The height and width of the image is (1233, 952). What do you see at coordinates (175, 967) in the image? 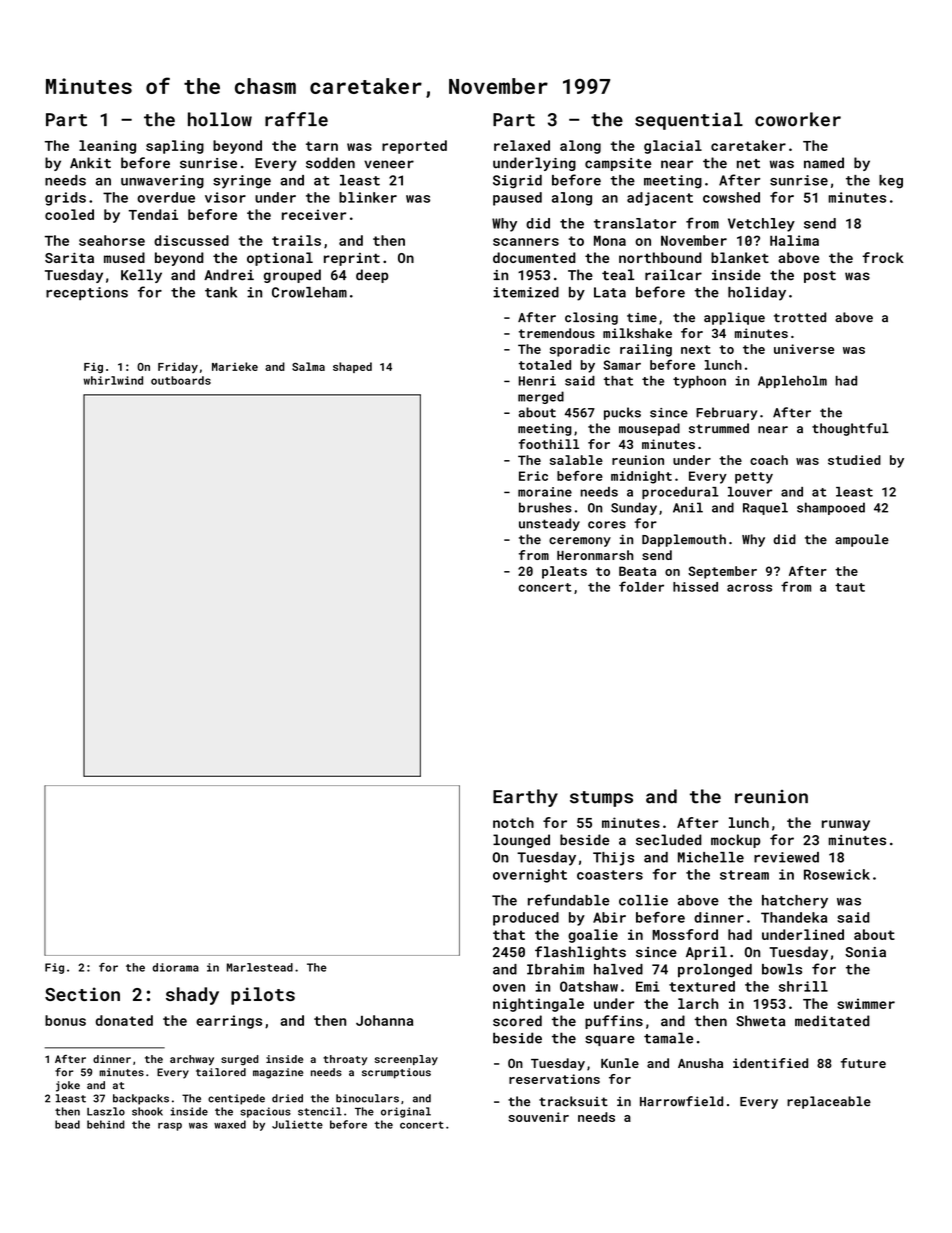
I see `diorama` at bounding box center [175, 967].
